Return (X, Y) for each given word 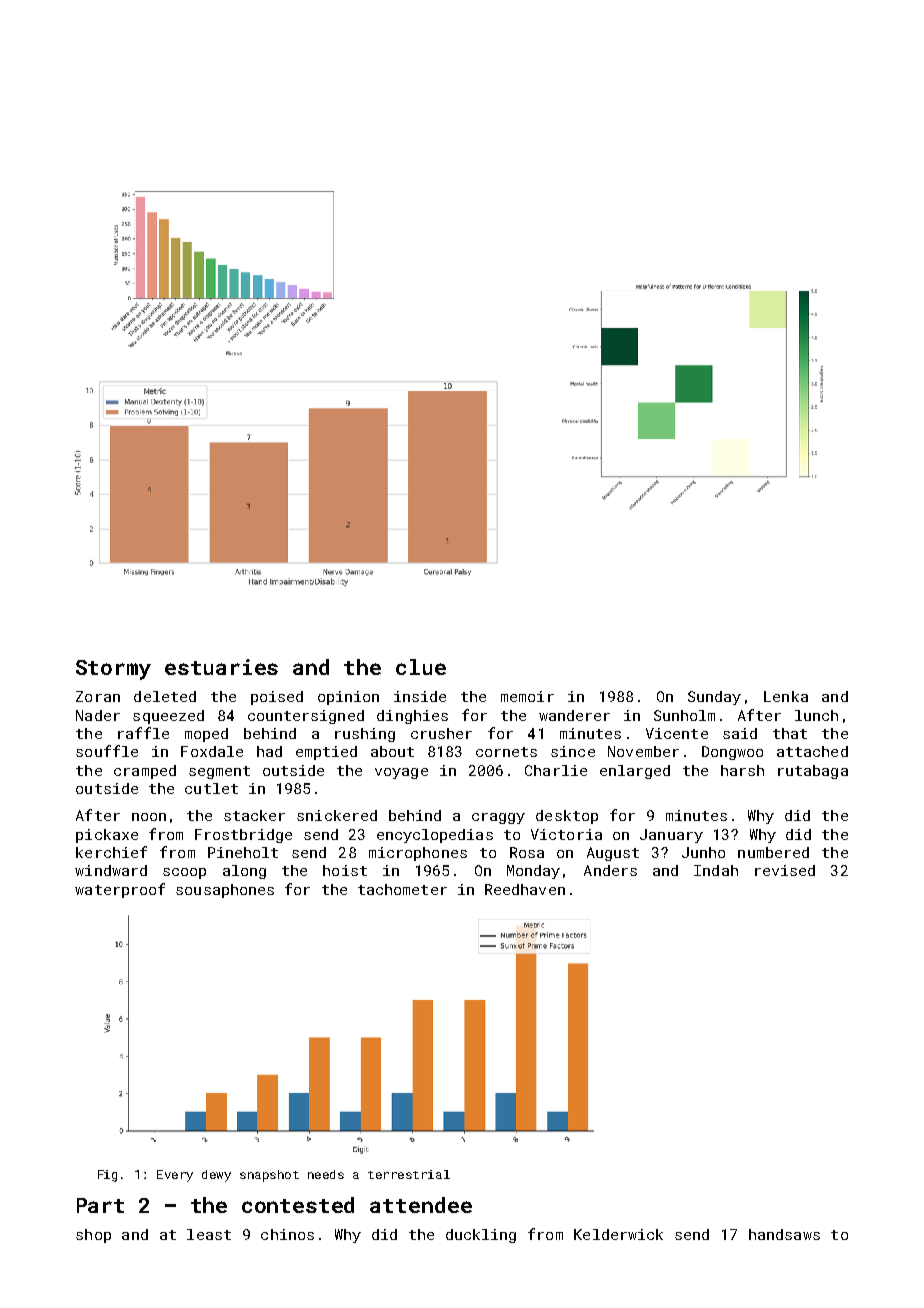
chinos (287, 1234)
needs (326, 1174)
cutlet (211, 788)
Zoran (98, 696)
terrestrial (409, 1174)
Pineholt (243, 852)
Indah (716, 870)
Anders (610, 870)
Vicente (677, 733)
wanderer (574, 715)
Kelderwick (618, 1234)
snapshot (269, 1176)
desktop (567, 817)
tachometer (402, 889)
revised (785, 870)
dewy (216, 1176)
